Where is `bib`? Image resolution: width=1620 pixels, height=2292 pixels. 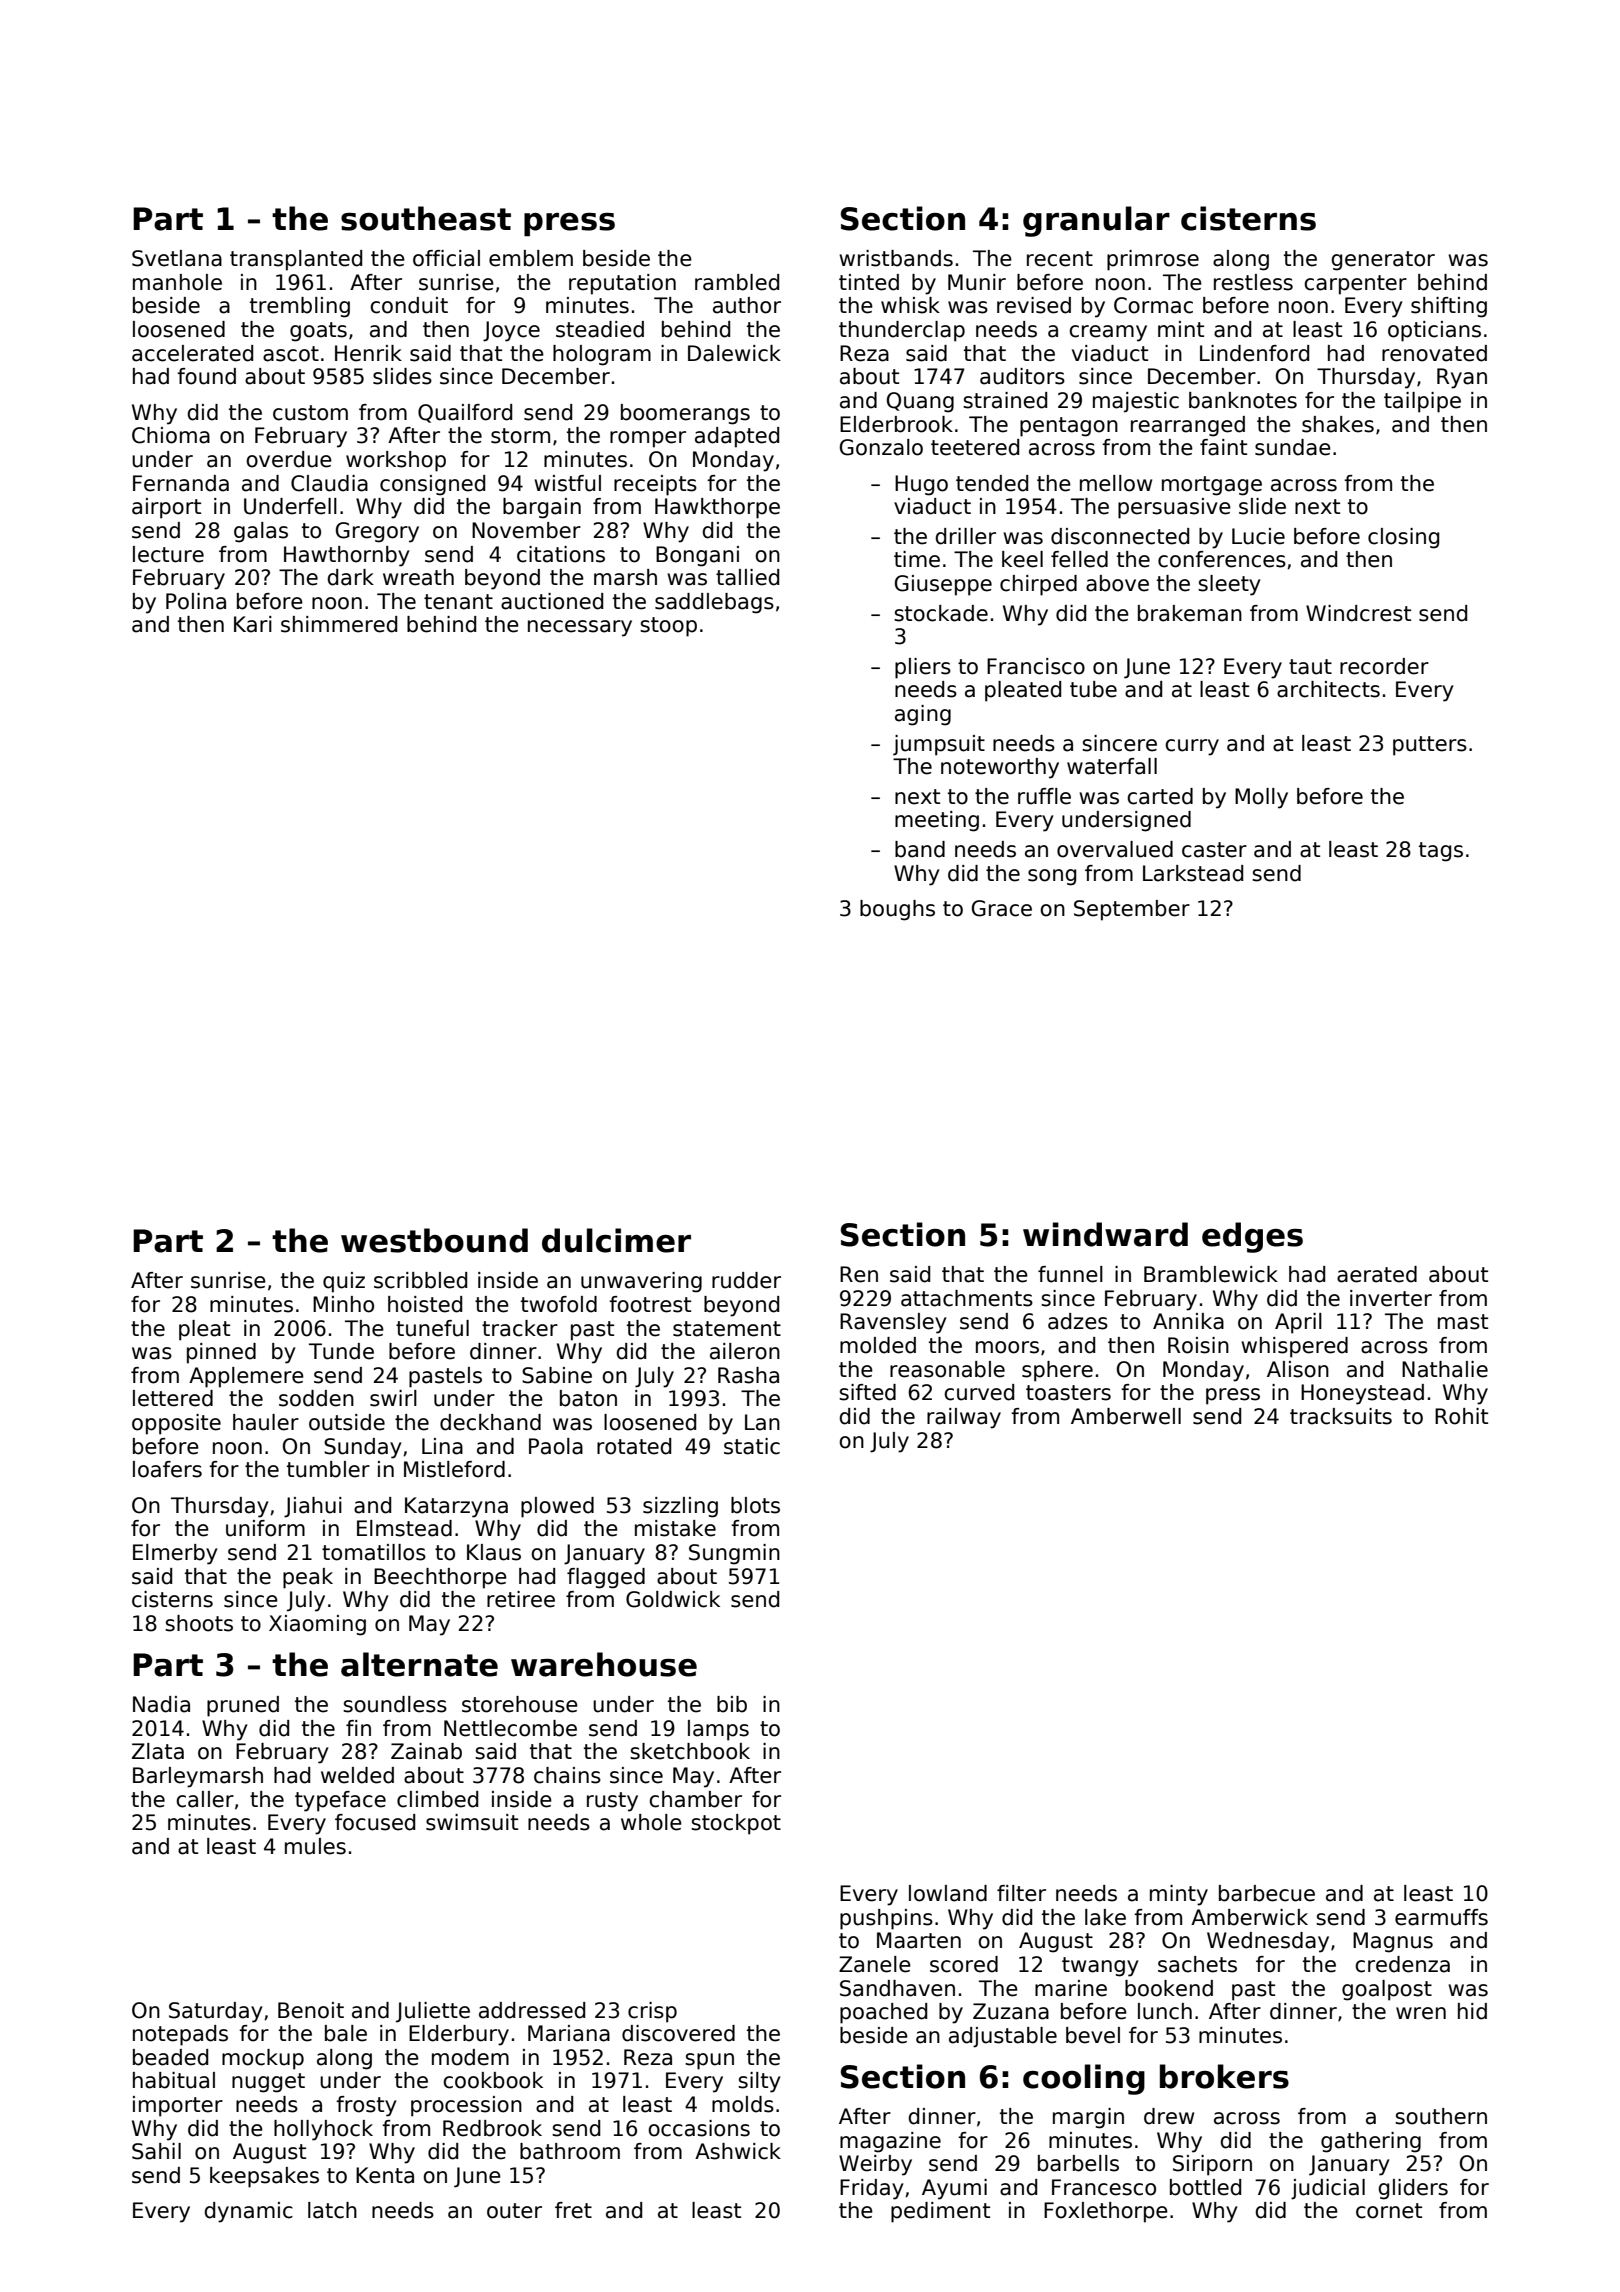 bib is located at coordinates (732, 1704).
